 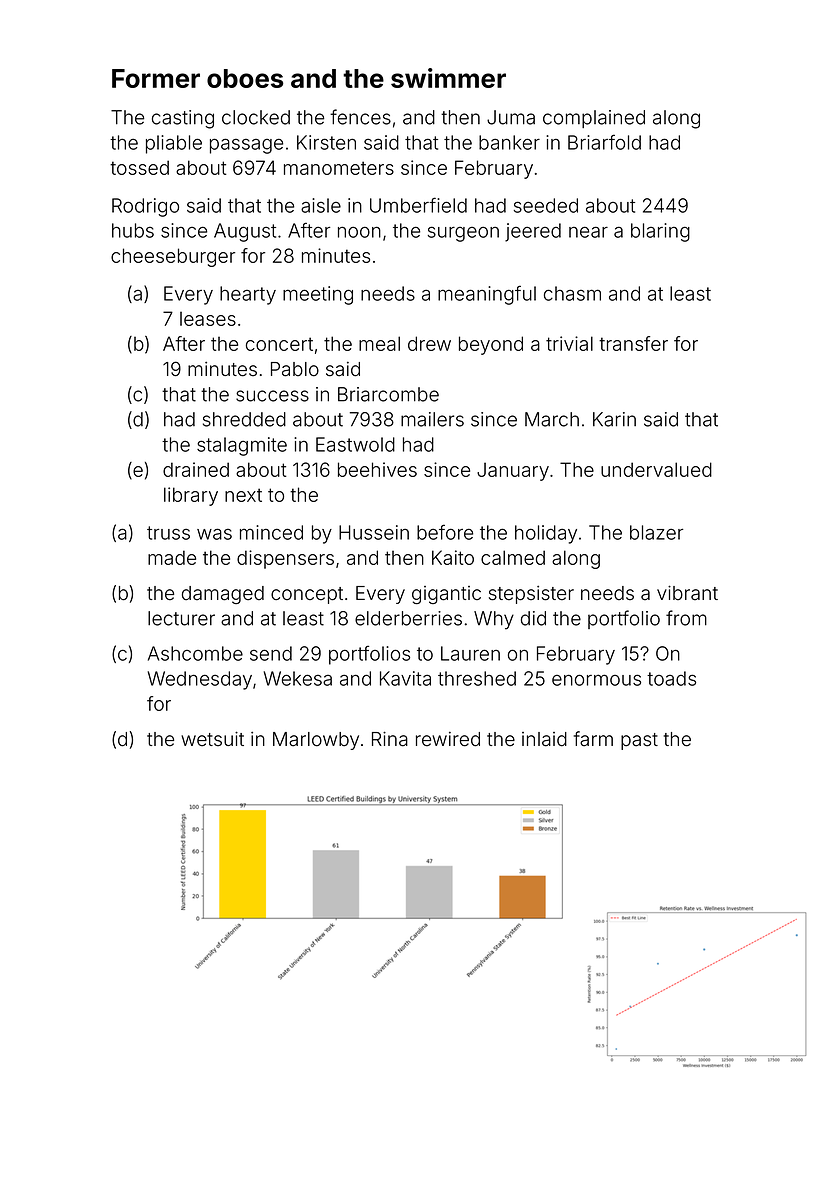 I want to click on fences, so click(x=360, y=117).
